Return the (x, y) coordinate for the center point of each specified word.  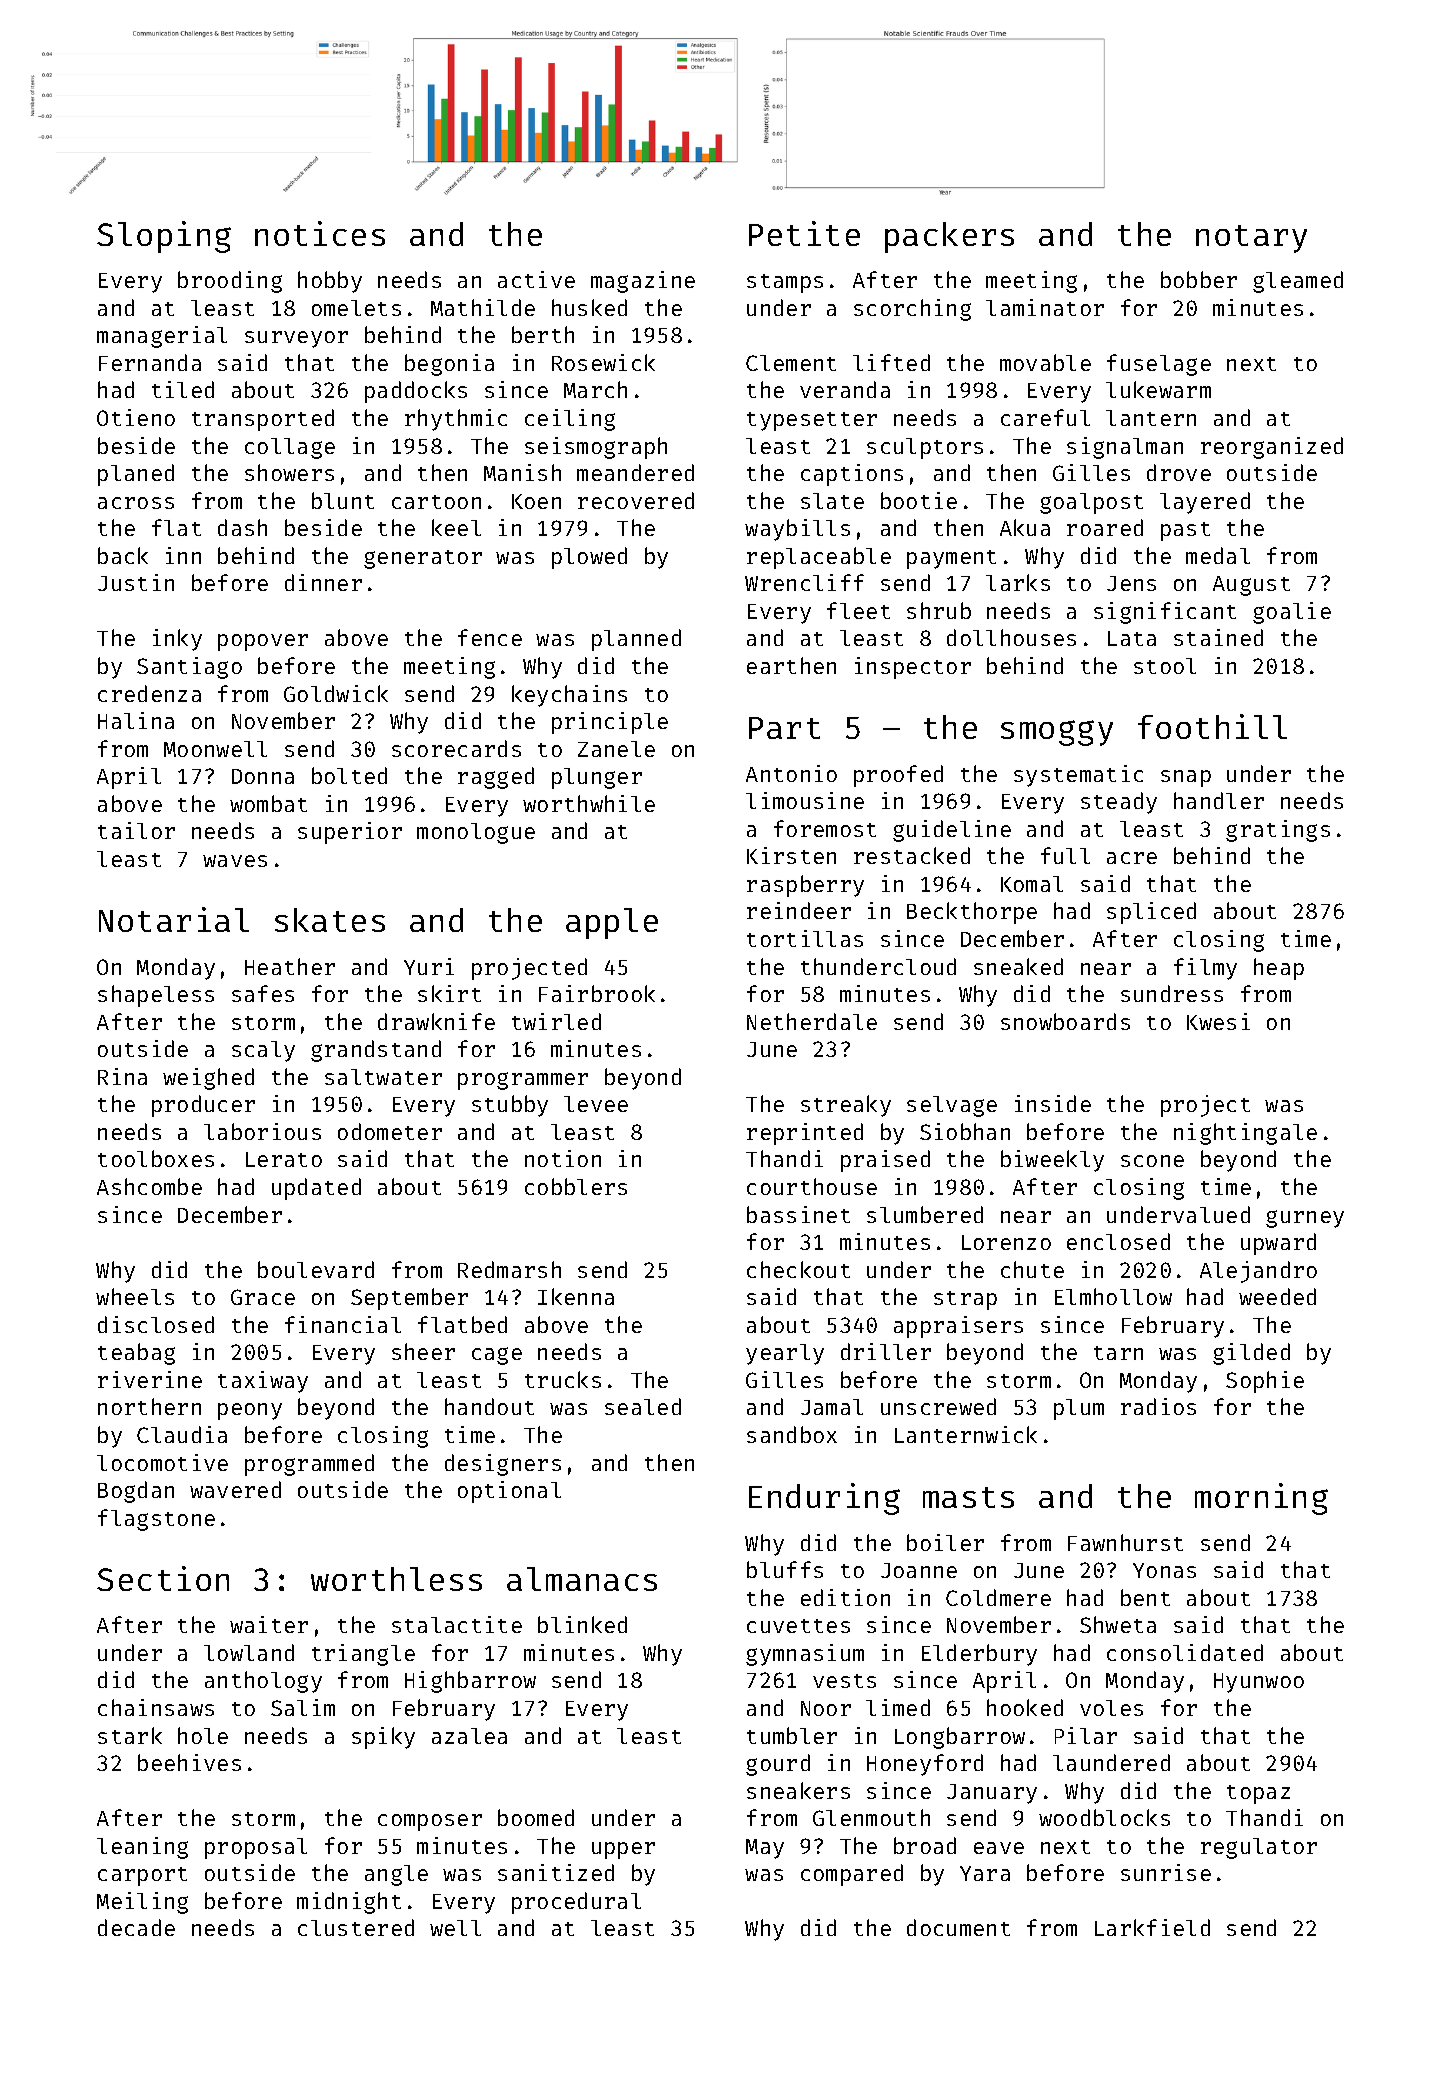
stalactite (457, 1624)
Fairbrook (597, 993)
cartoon (436, 502)
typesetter (812, 421)
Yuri (429, 966)
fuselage (1159, 365)
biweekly (1052, 1161)
